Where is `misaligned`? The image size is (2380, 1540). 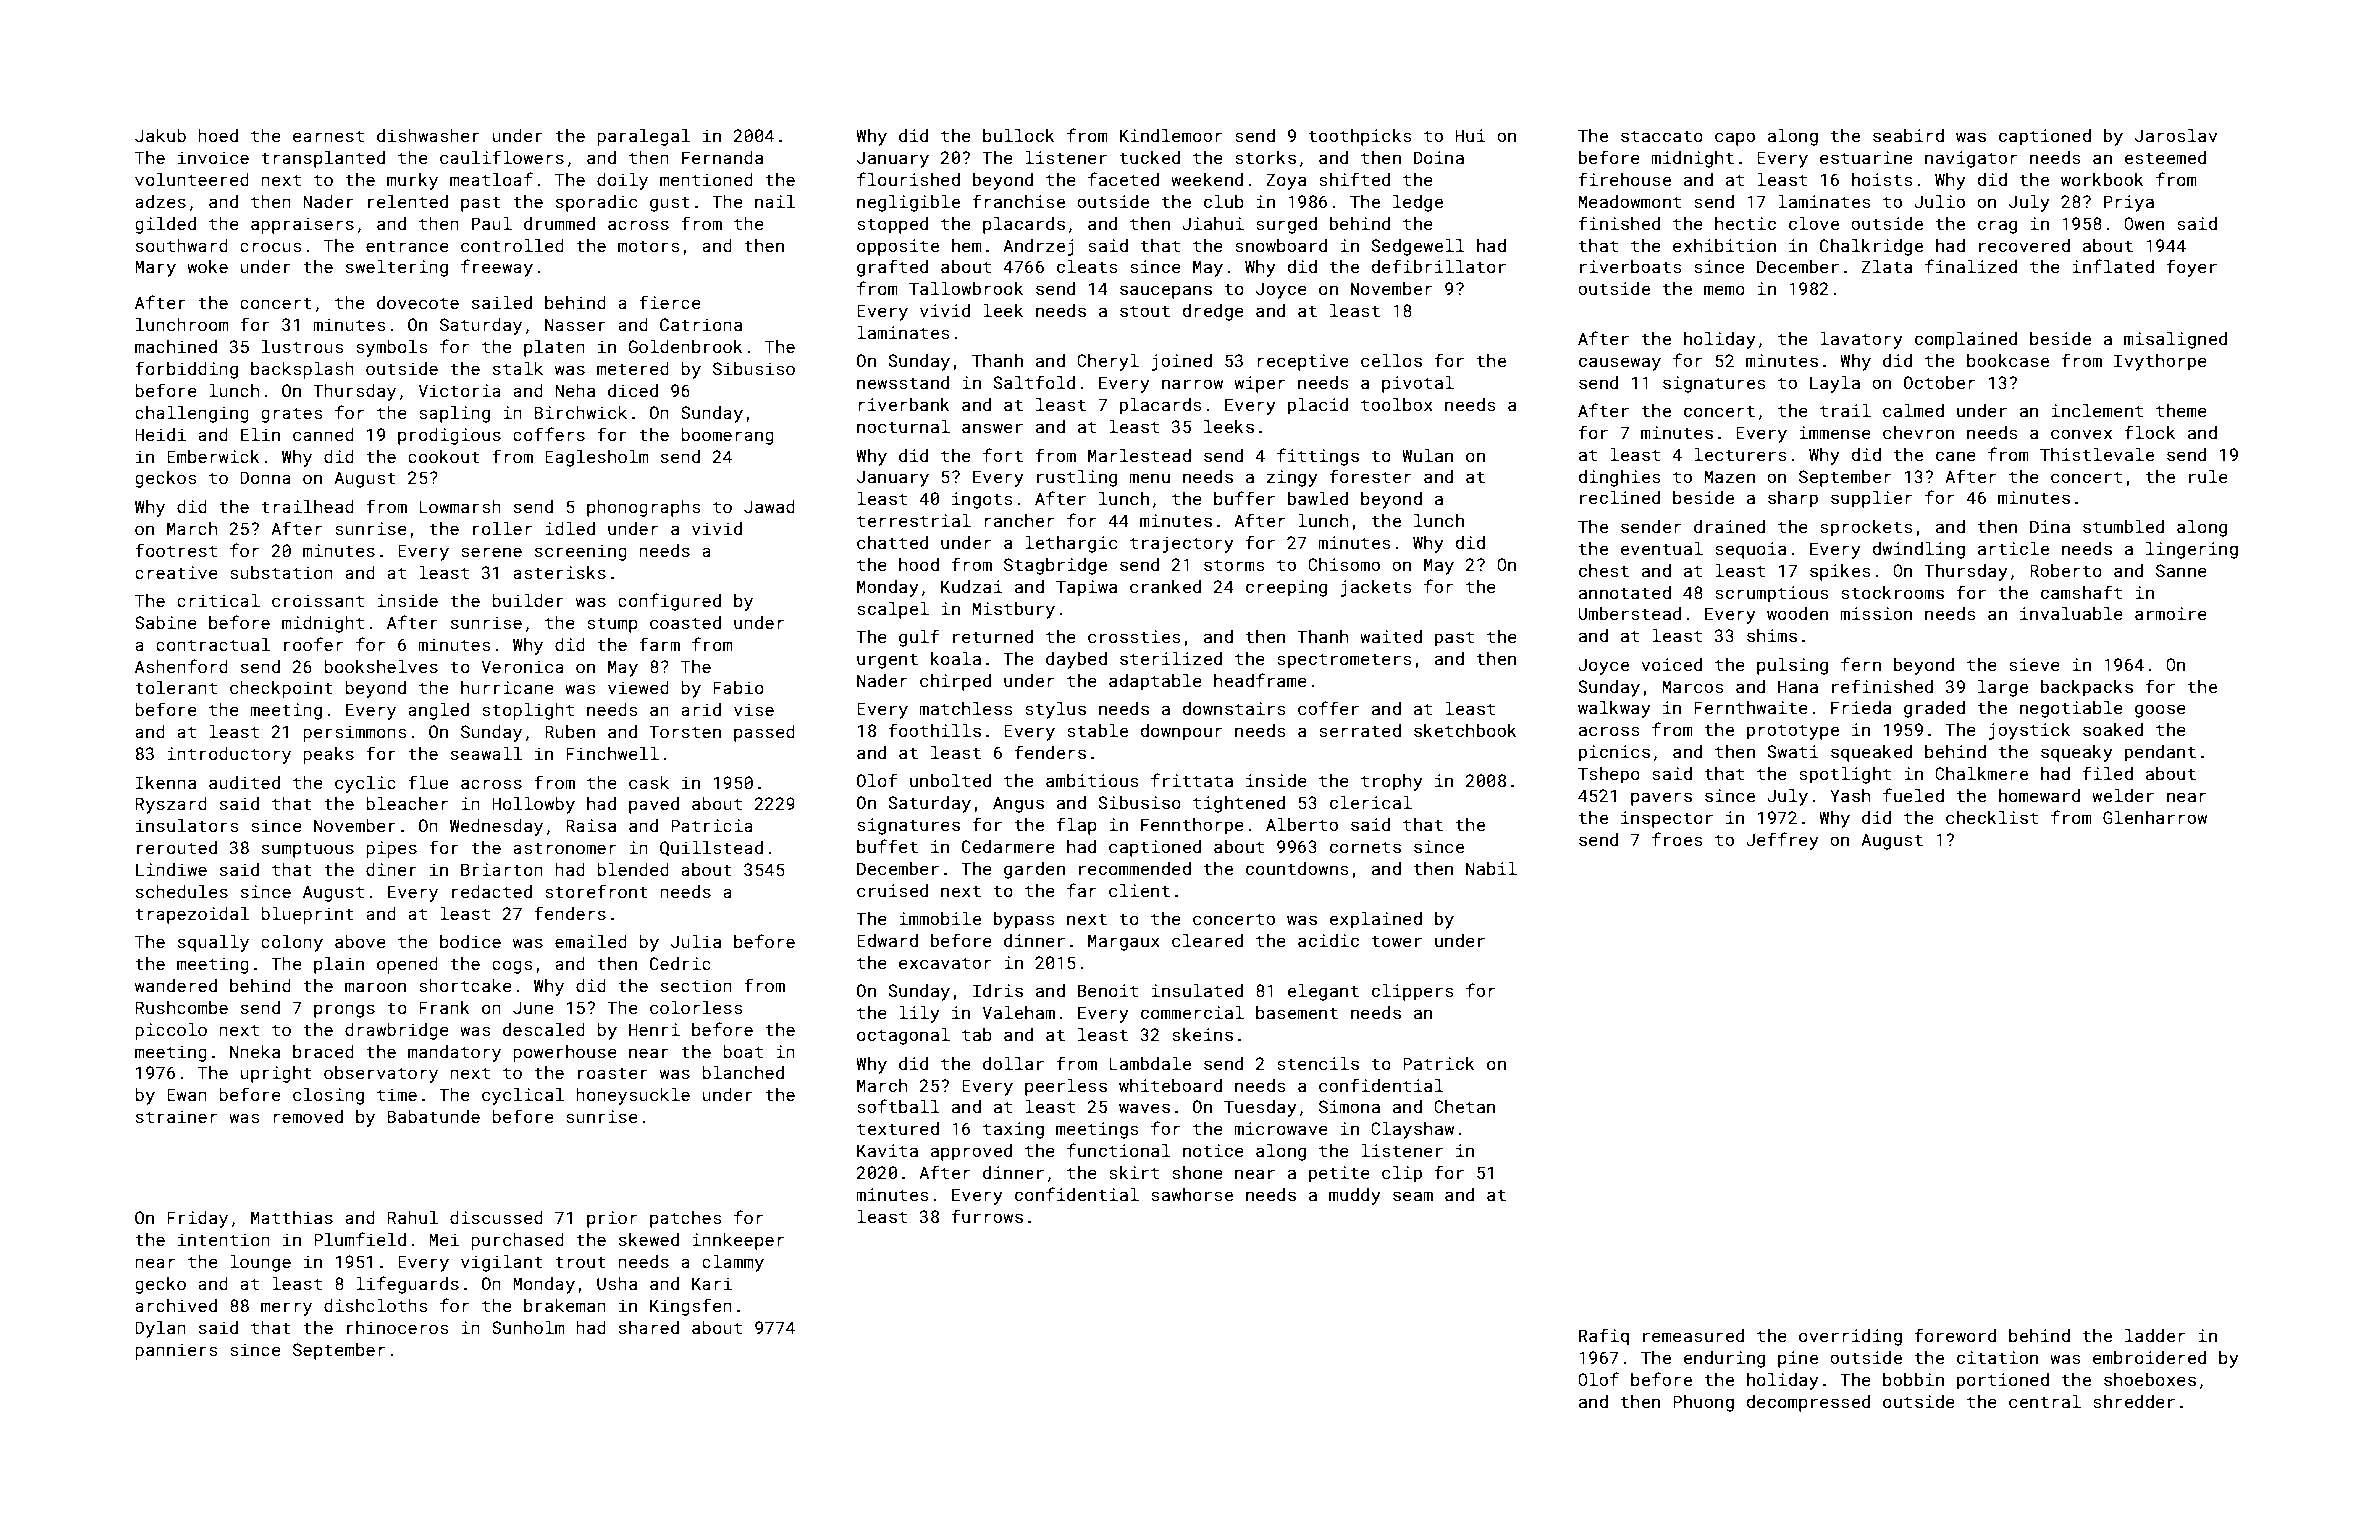 misaligned is located at coordinates (2175, 340).
